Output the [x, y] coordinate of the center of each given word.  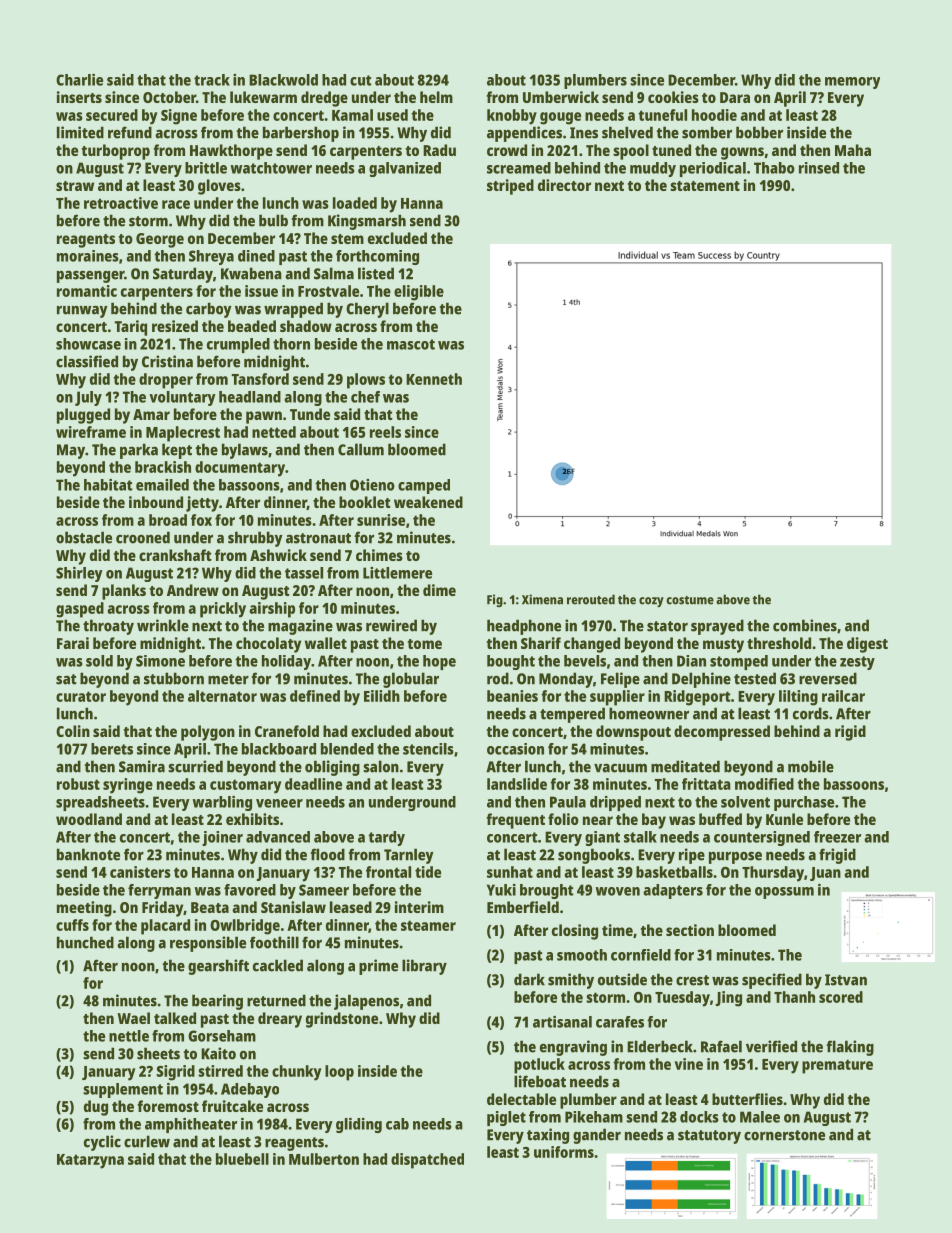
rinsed [819, 168]
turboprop [116, 152]
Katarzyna [90, 1161]
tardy [386, 838]
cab [397, 1124]
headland [250, 397]
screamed [519, 168]
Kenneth [434, 379]
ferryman [159, 891]
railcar [843, 696]
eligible [419, 293]
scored [841, 997]
